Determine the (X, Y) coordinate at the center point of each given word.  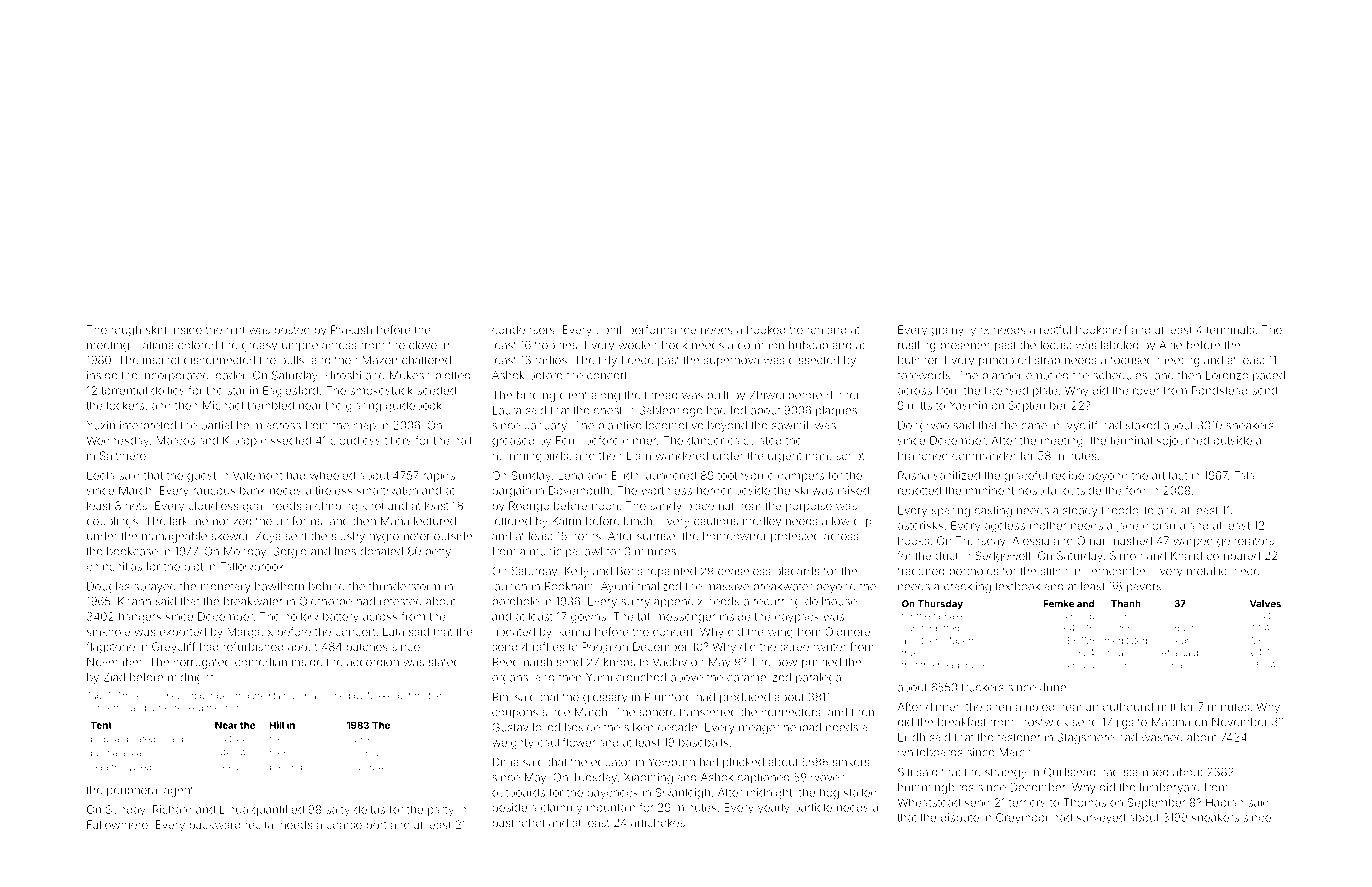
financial (1126, 653)
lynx (978, 331)
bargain (512, 492)
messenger (685, 619)
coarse (344, 825)
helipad (802, 728)
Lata (393, 631)
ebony (150, 696)
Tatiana (155, 345)
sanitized (957, 475)
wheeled (332, 475)
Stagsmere (1086, 738)
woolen (637, 345)
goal (253, 507)
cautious (716, 521)
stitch (1054, 571)
